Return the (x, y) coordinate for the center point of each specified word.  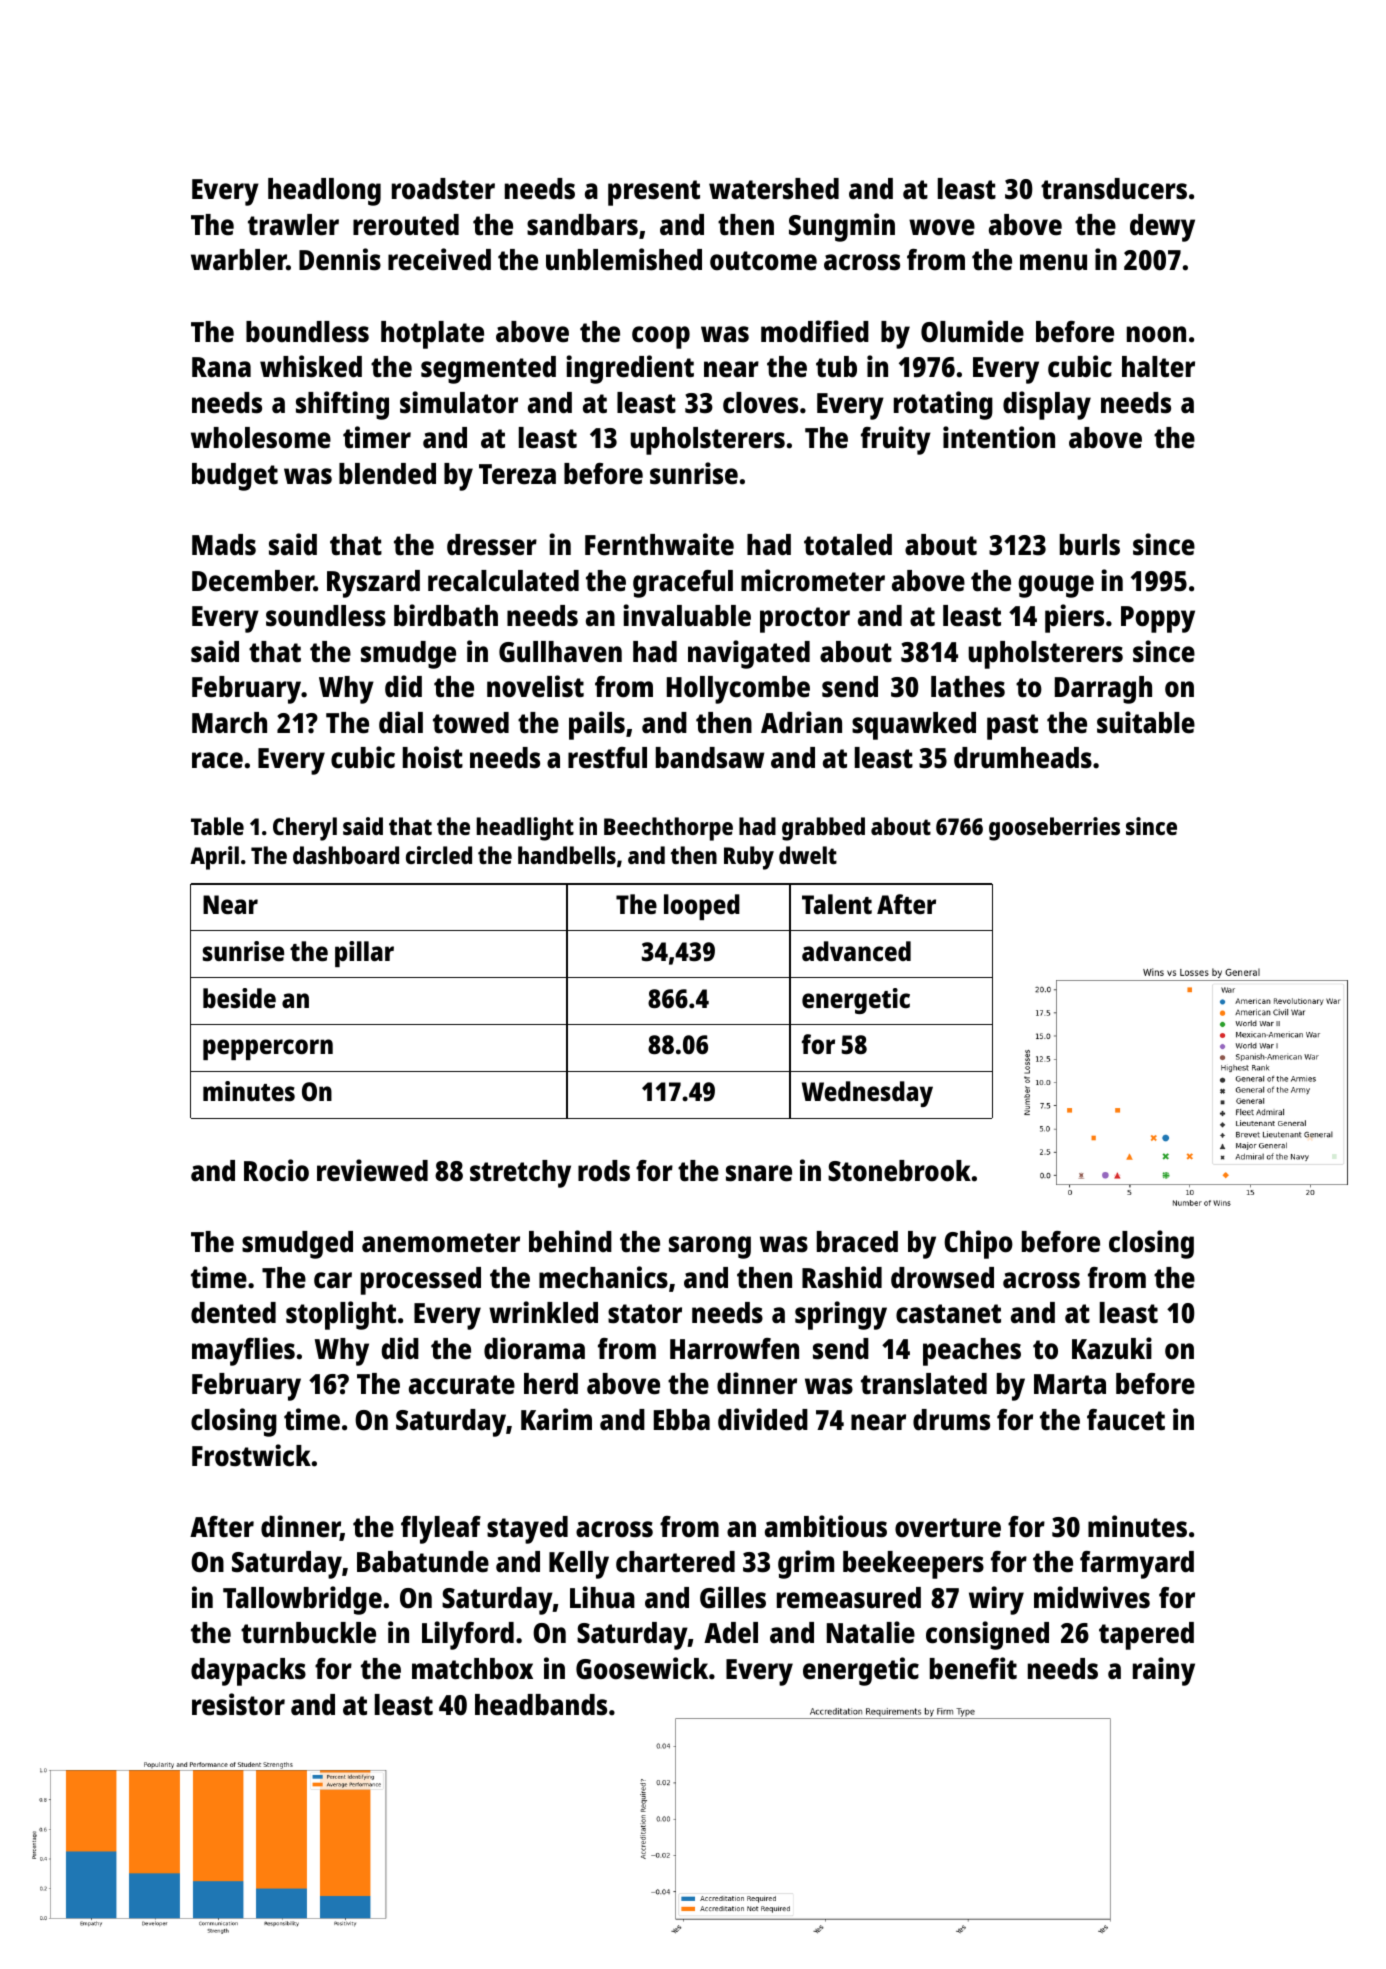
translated (924, 1384)
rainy (1164, 1671)
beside (239, 998)
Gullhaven (560, 652)
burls (1090, 545)
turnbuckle (308, 1633)
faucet (1126, 1420)
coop (661, 337)
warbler (238, 260)
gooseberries (1054, 829)
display (1047, 405)
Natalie (871, 1632)
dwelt (808, 855)
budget (235, 477)
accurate (462, 1385)
